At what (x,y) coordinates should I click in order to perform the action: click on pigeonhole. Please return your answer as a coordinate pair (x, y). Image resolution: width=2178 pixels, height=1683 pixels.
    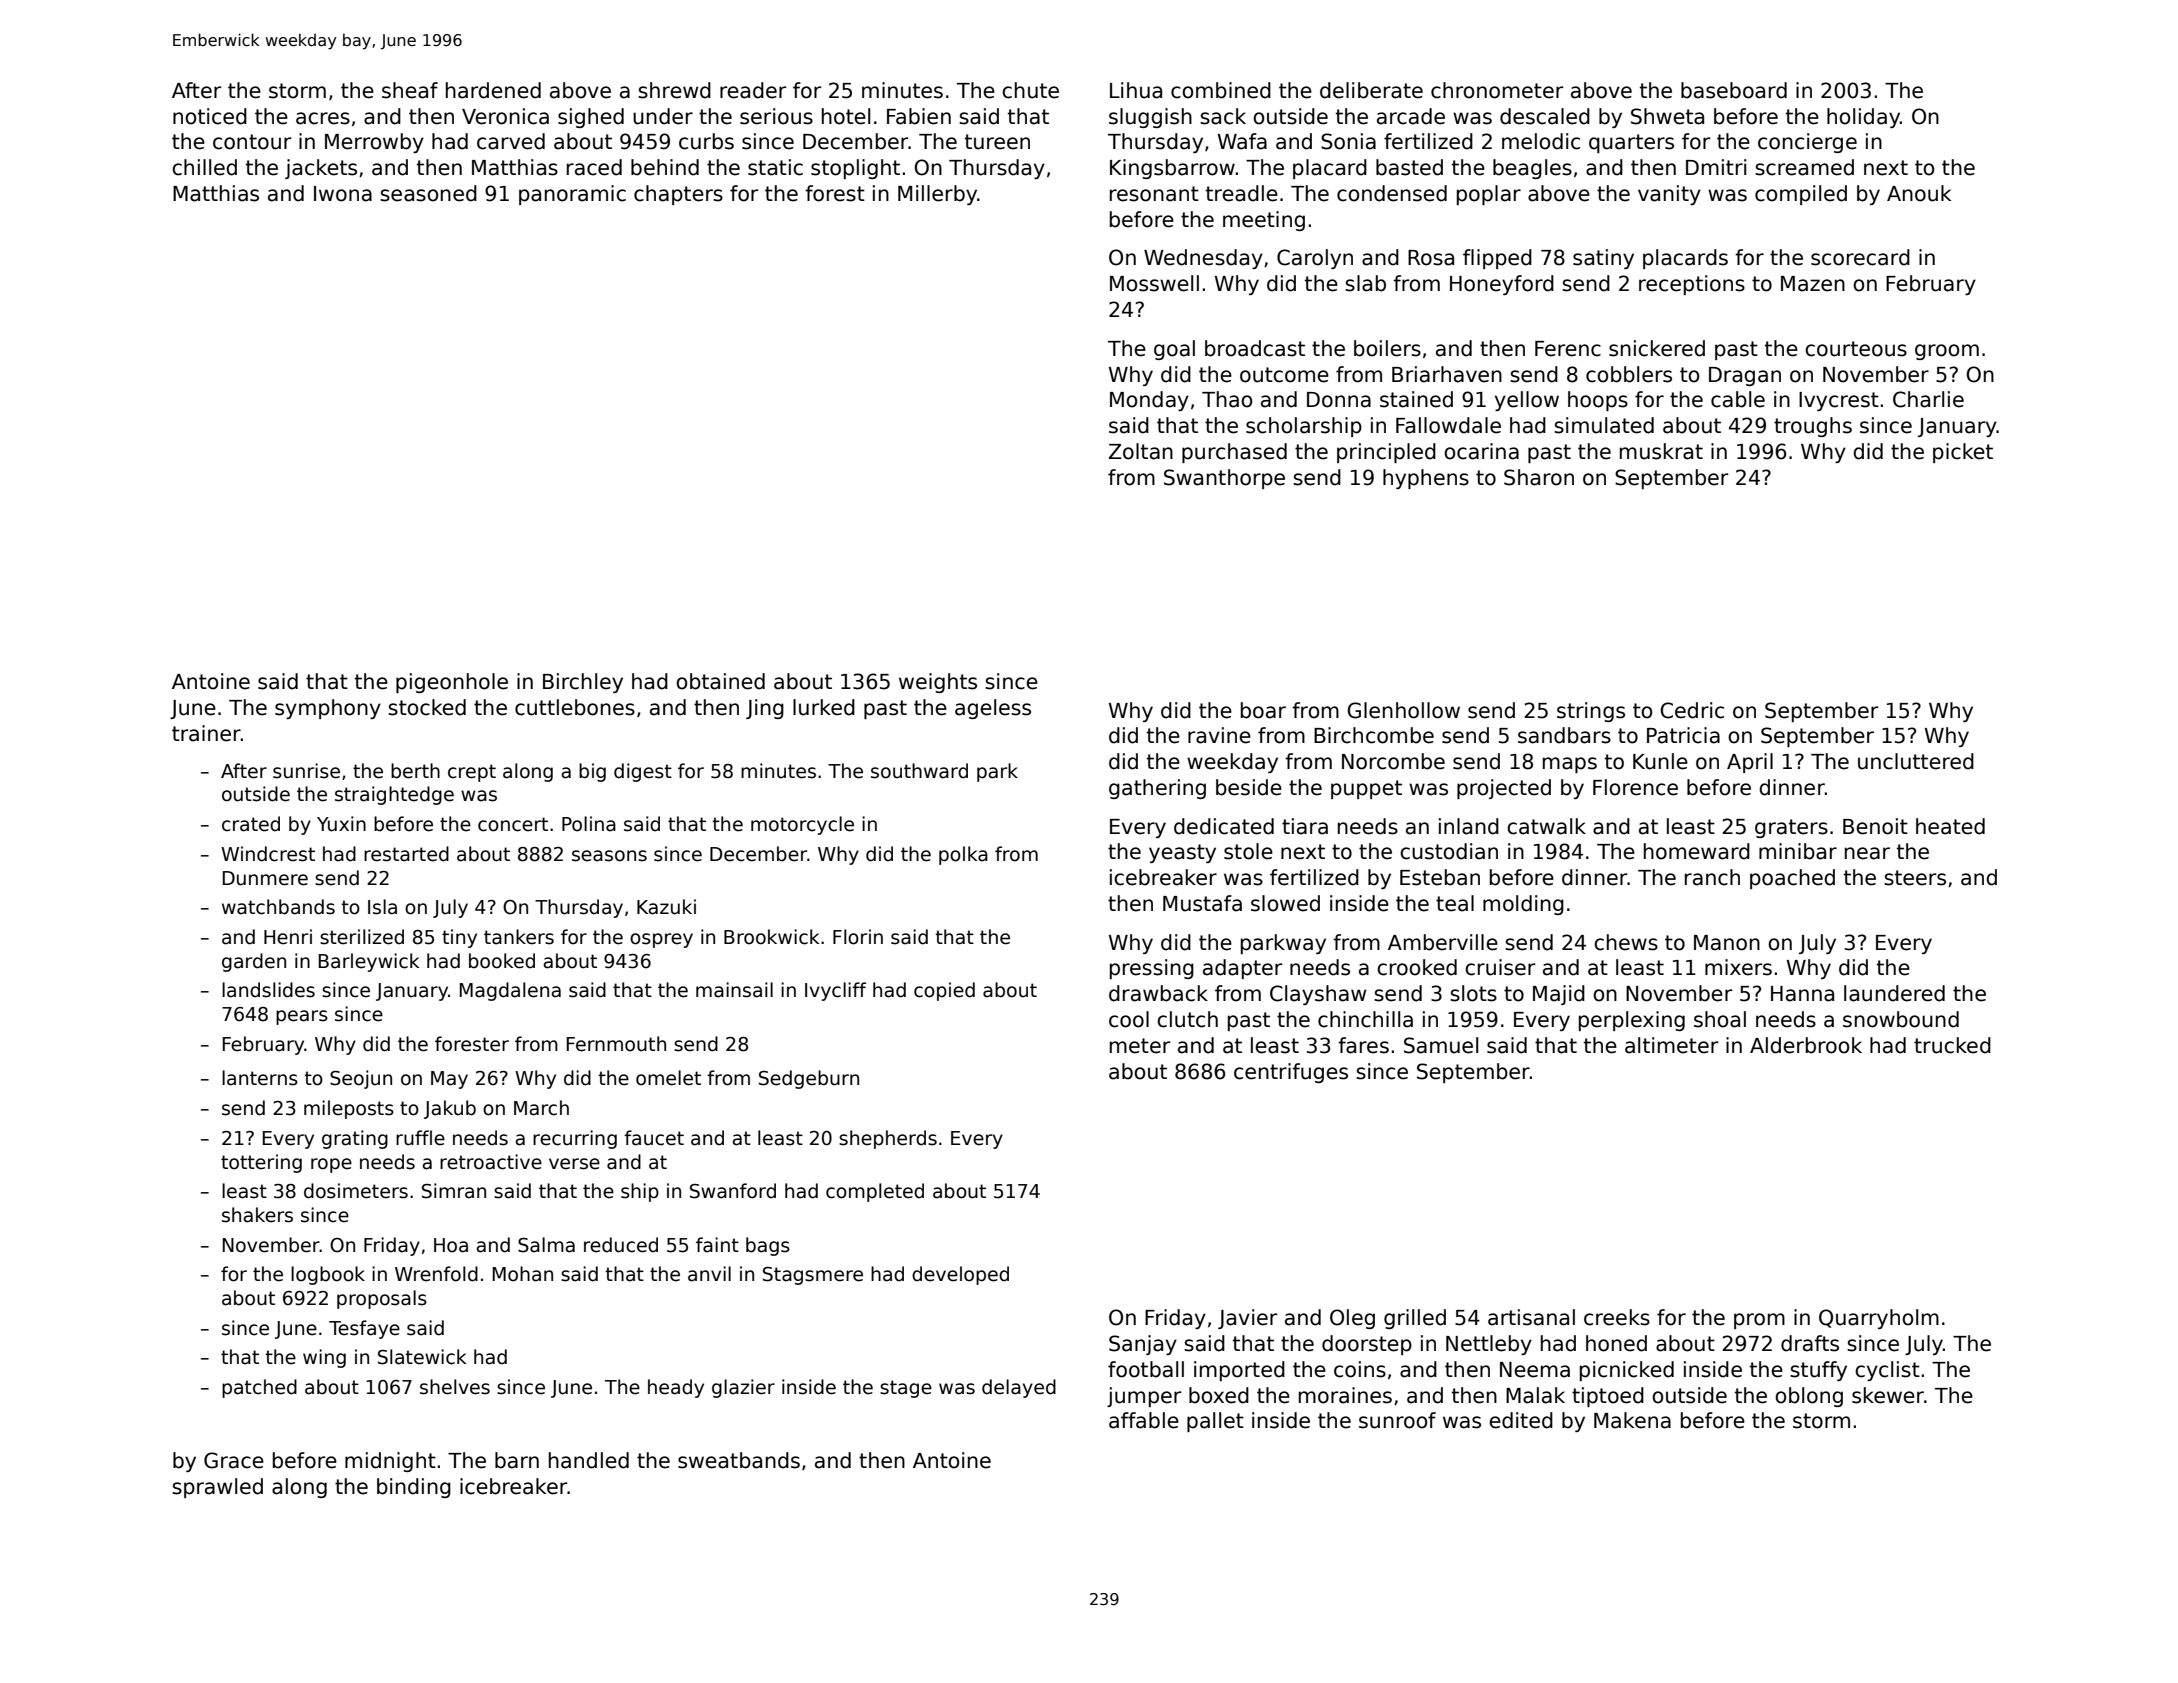
    Looking at the image, I should click on (452, 683).
